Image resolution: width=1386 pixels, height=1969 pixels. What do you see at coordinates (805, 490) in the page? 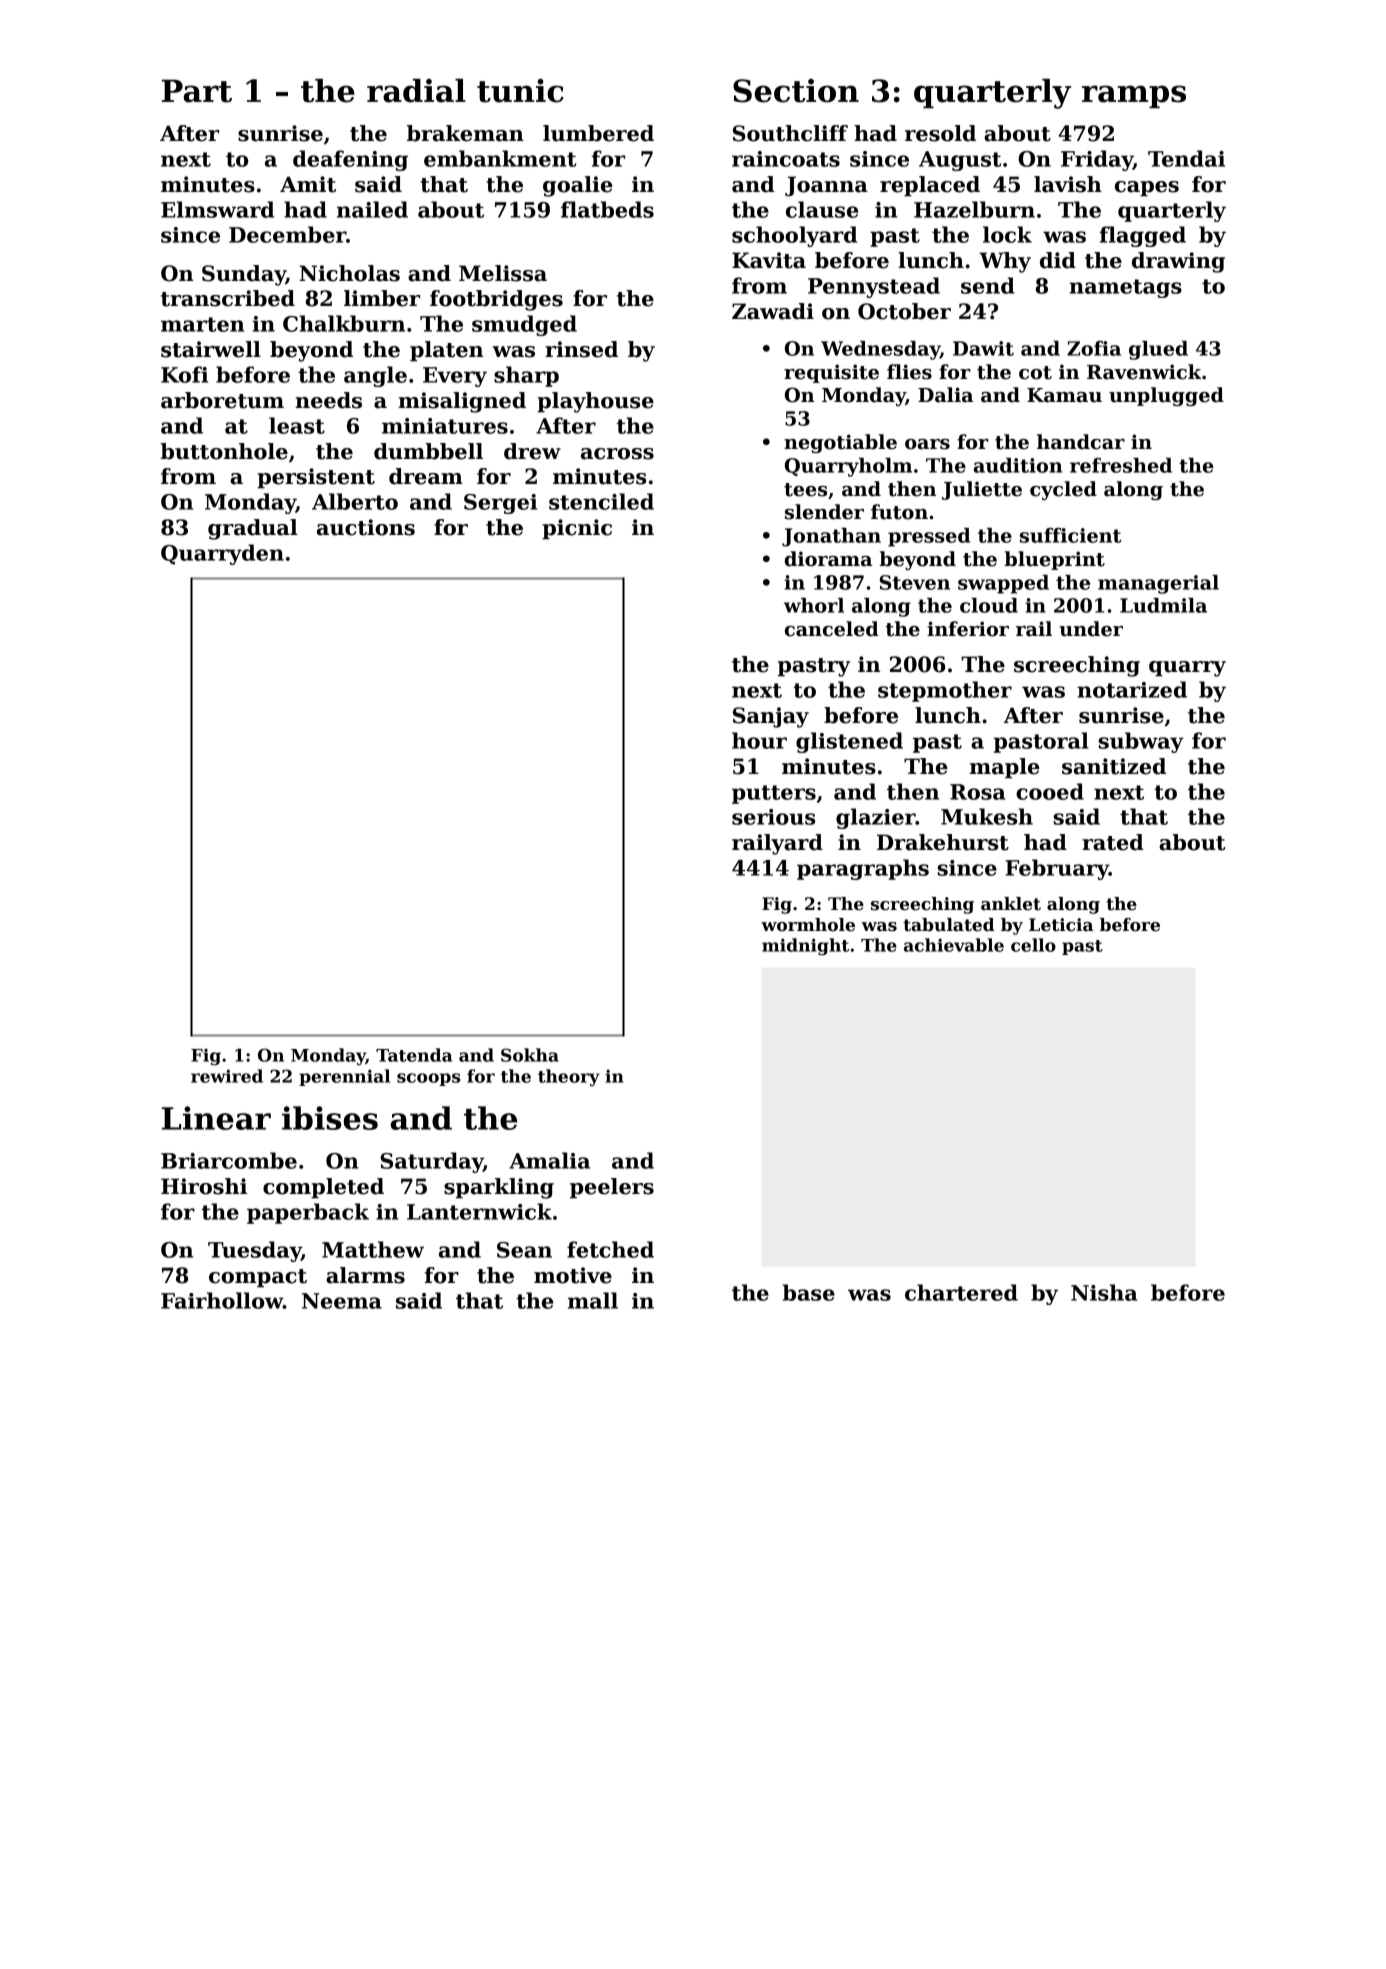
I see `tees` at bounding box center [805, 490].
